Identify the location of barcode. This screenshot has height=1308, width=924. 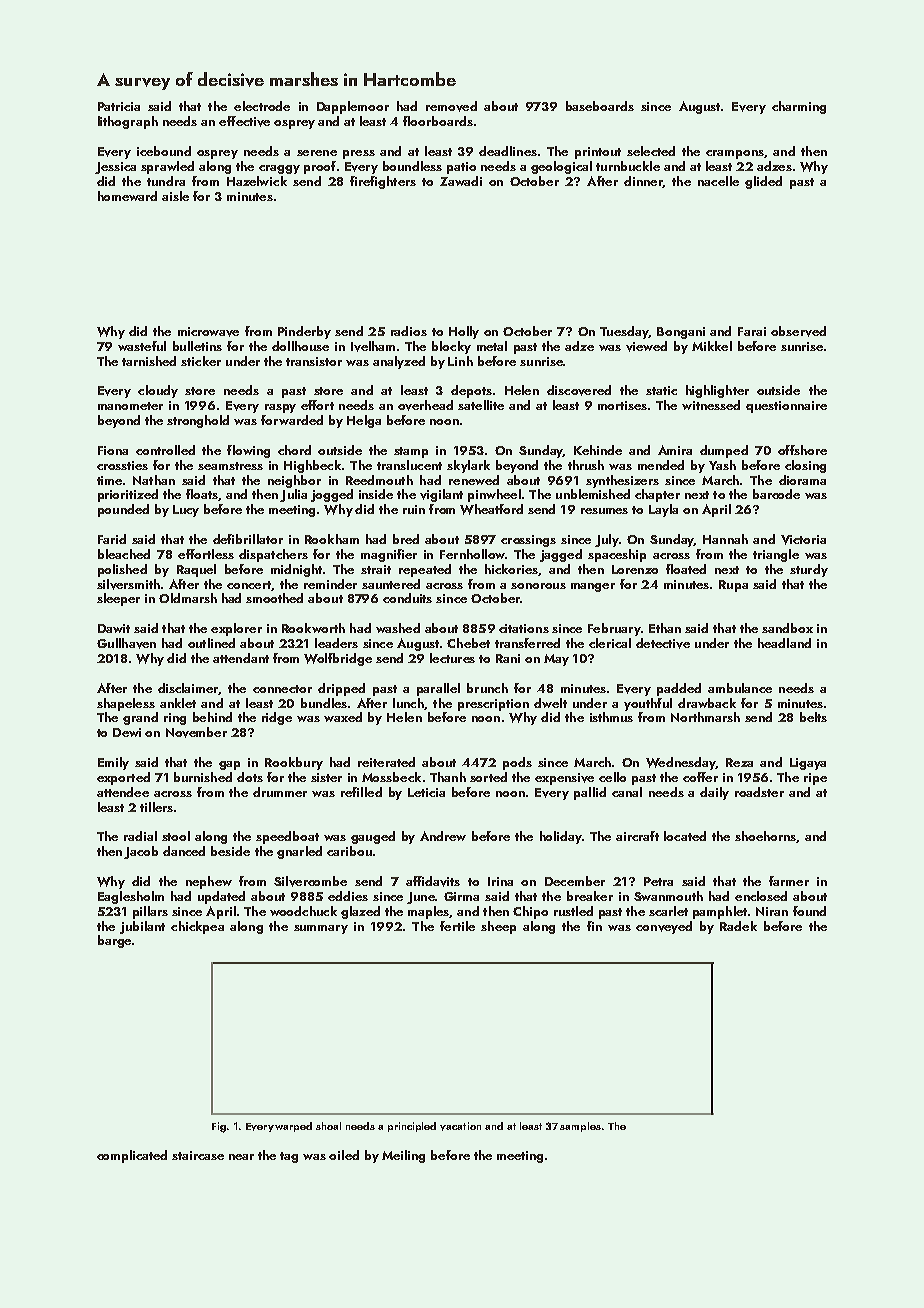
(776, 494).
